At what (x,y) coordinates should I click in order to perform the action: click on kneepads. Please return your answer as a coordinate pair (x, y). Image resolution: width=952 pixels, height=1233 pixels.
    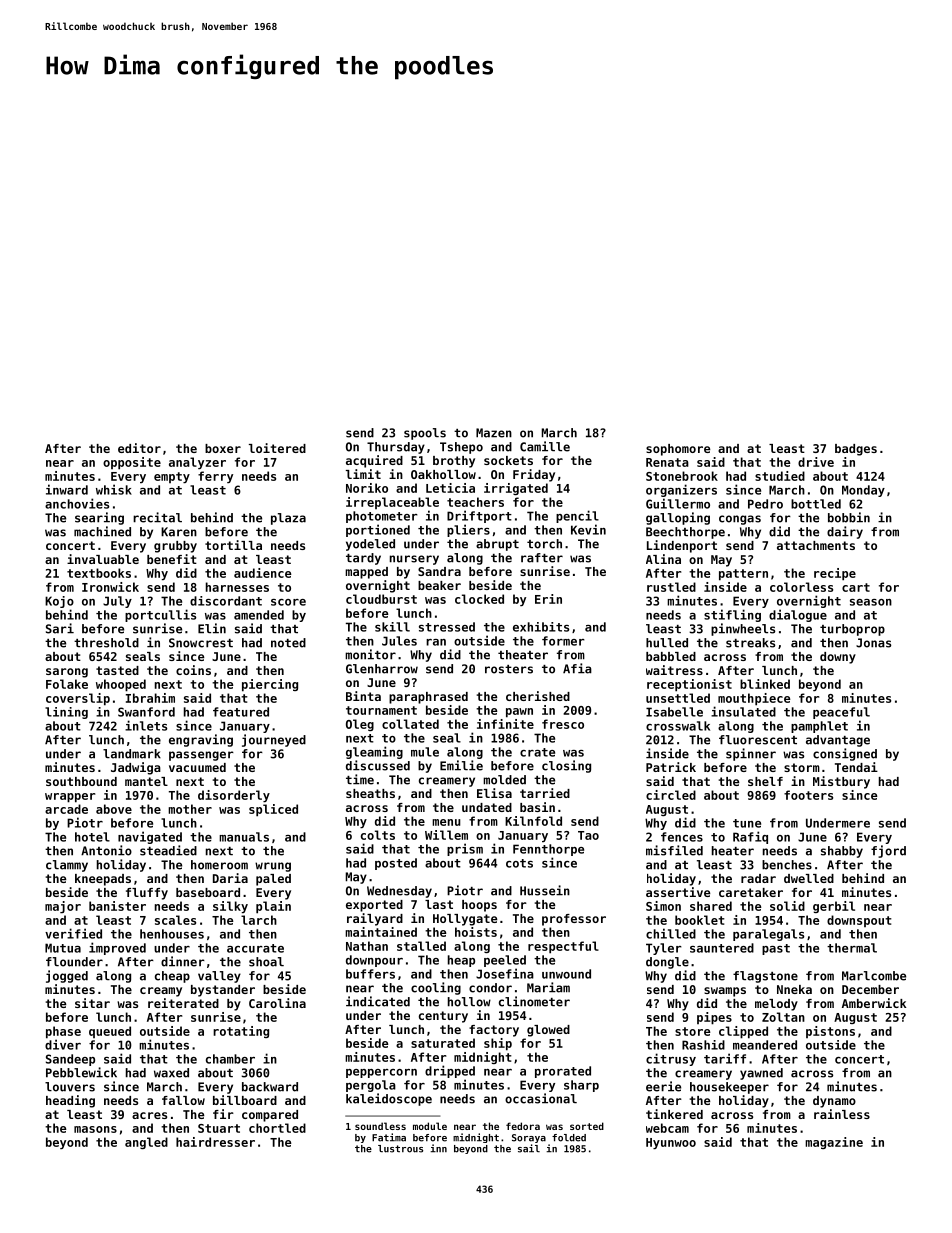
    Looking at the image, I should click on (103, 880).
